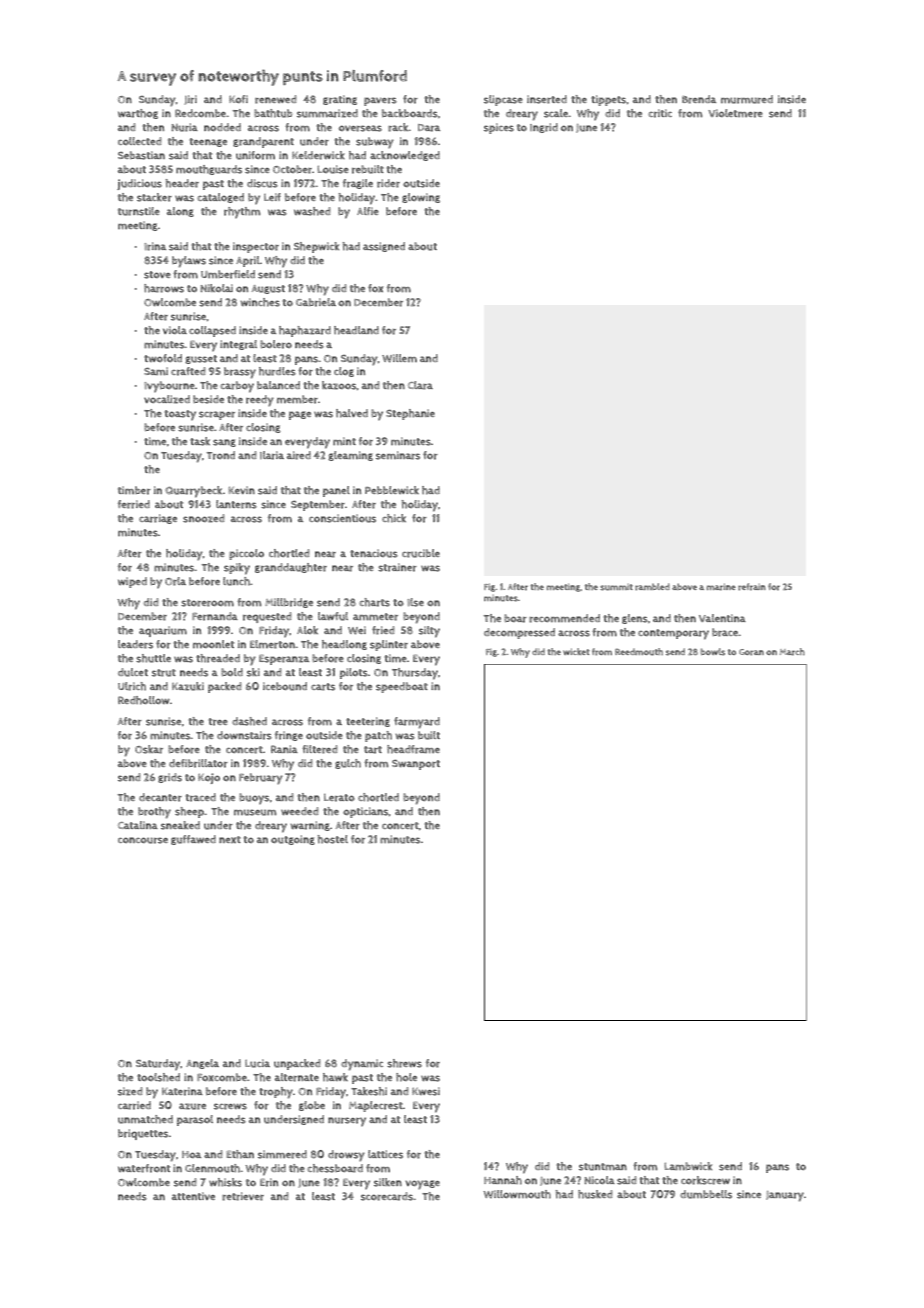 The height and width of the page is (1308, 924). What do you see at coordinates (410, 414) in the page?
I see `Stephanie` at bounding box center [410, 414].
